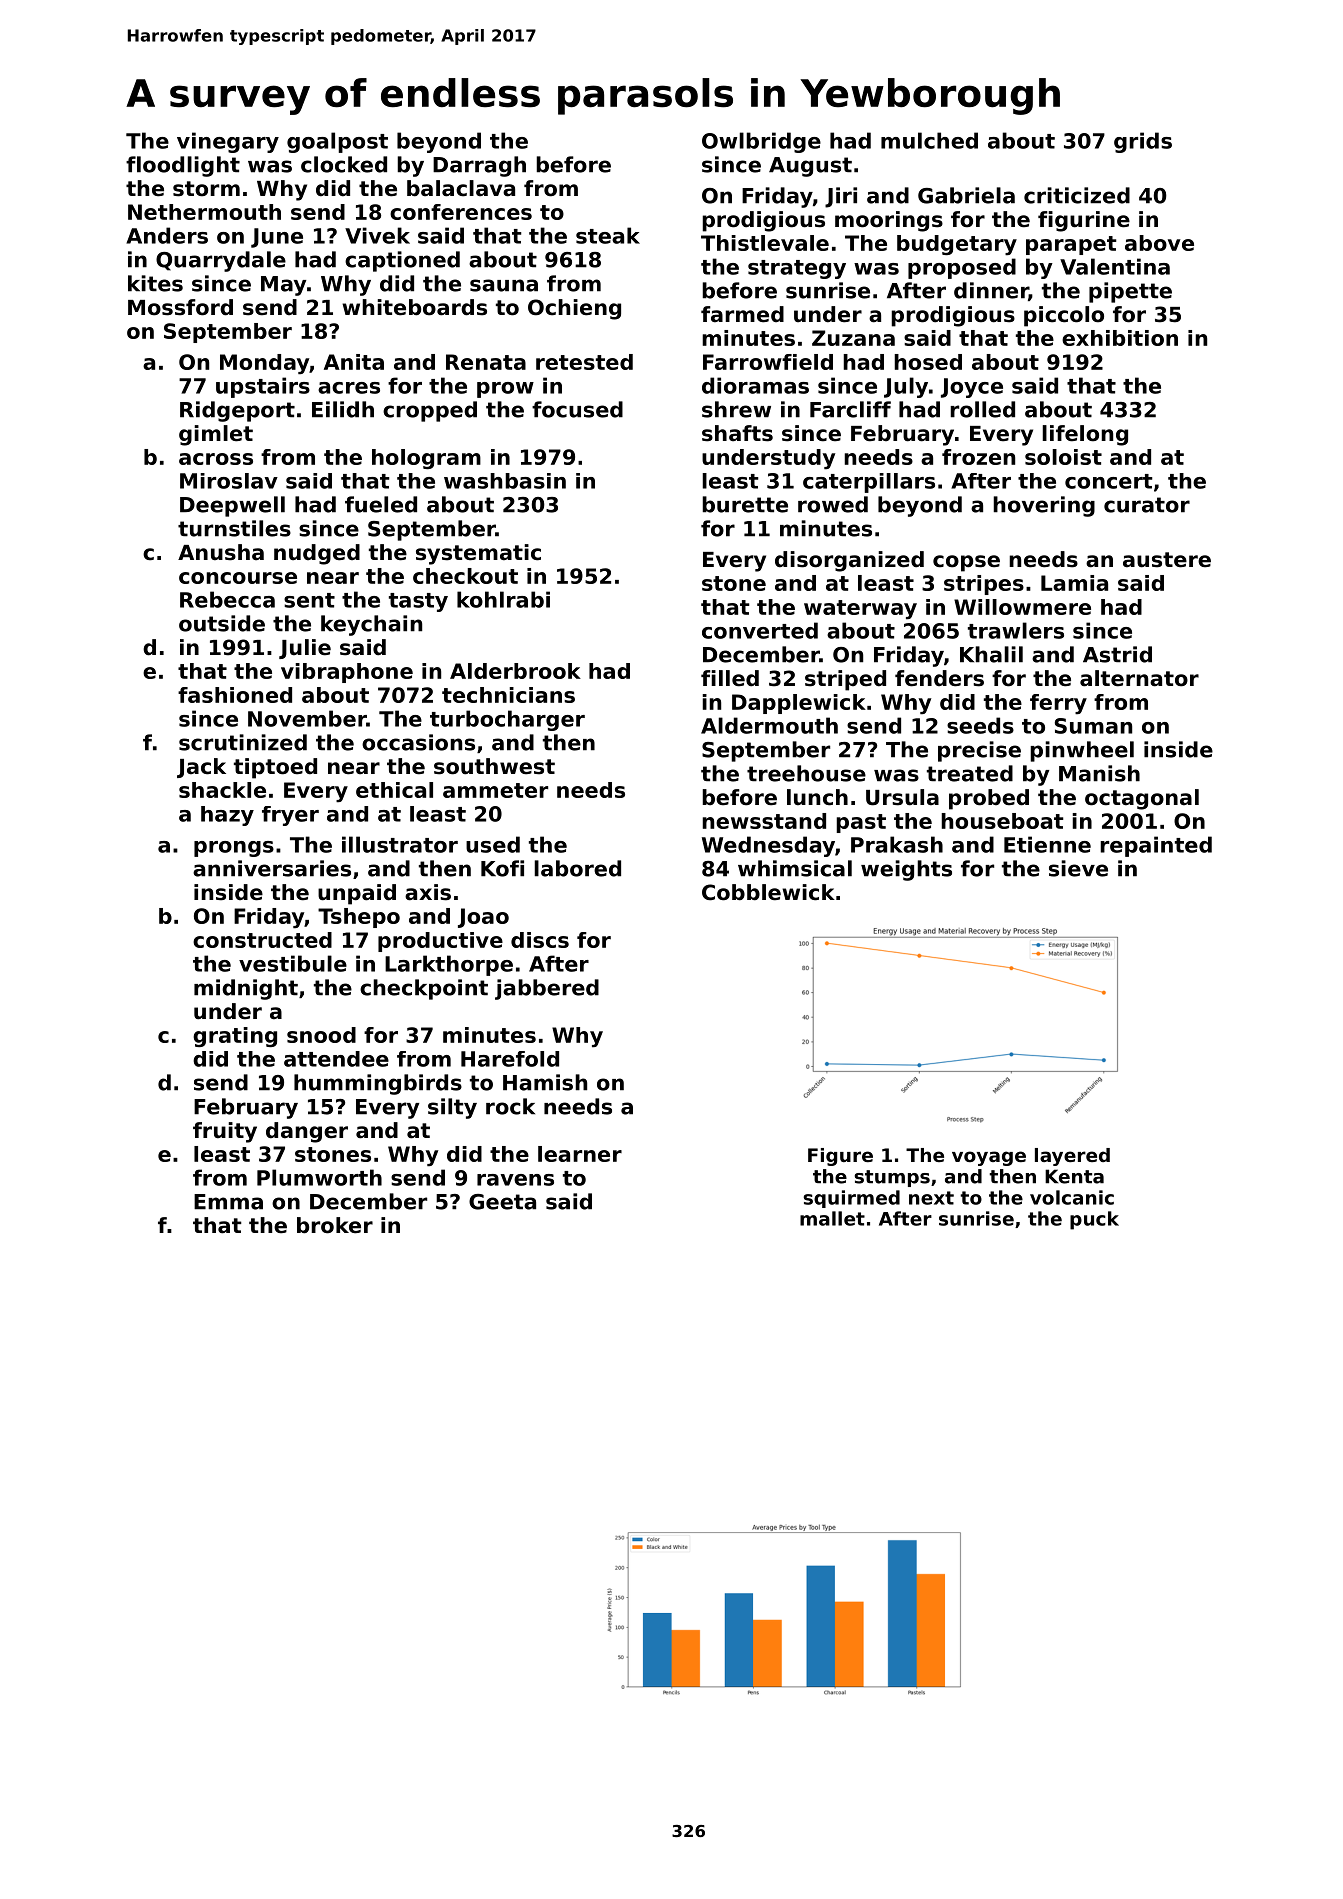 The height and width of the image is (1899, 1343). Describe the element at coordinates (972, 388) in the image. I see `Joyce` at that location.
